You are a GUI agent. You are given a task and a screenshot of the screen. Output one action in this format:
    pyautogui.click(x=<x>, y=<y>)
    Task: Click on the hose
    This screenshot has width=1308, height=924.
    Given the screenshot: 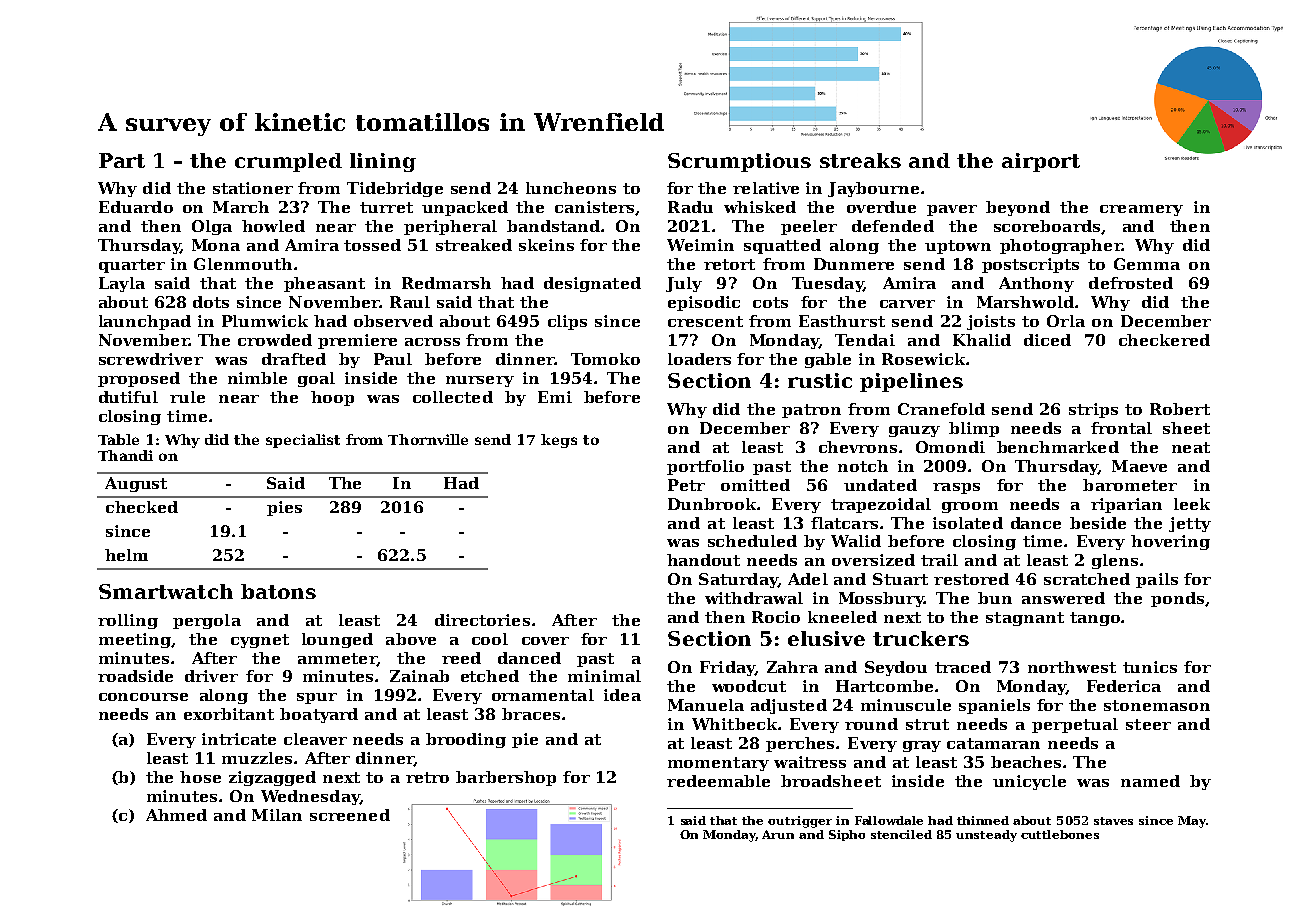 What is the action you would take?
    pyautogui.click(x=200, y=777)
